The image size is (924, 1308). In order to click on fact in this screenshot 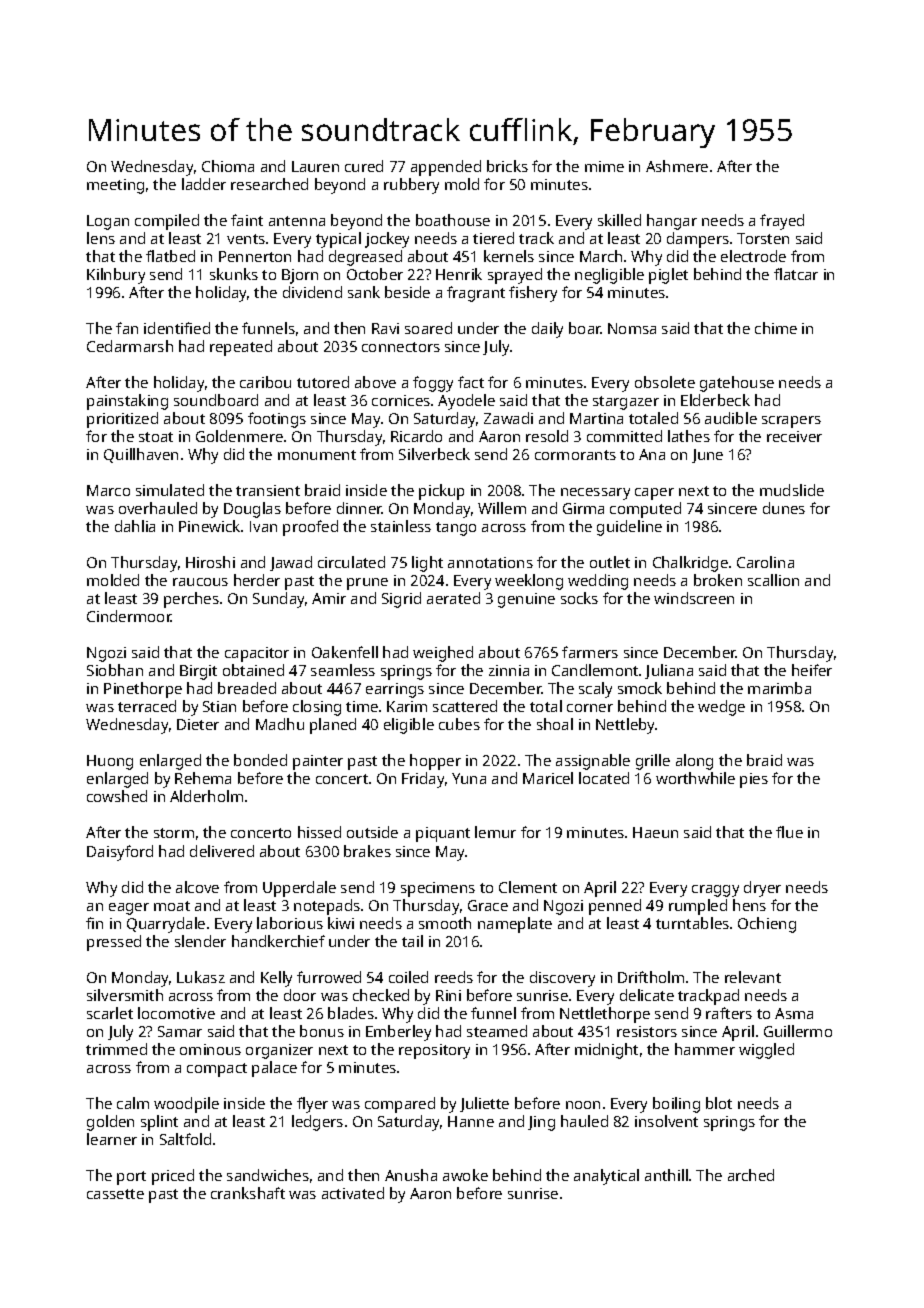, I will do `click(471, 382)`.
